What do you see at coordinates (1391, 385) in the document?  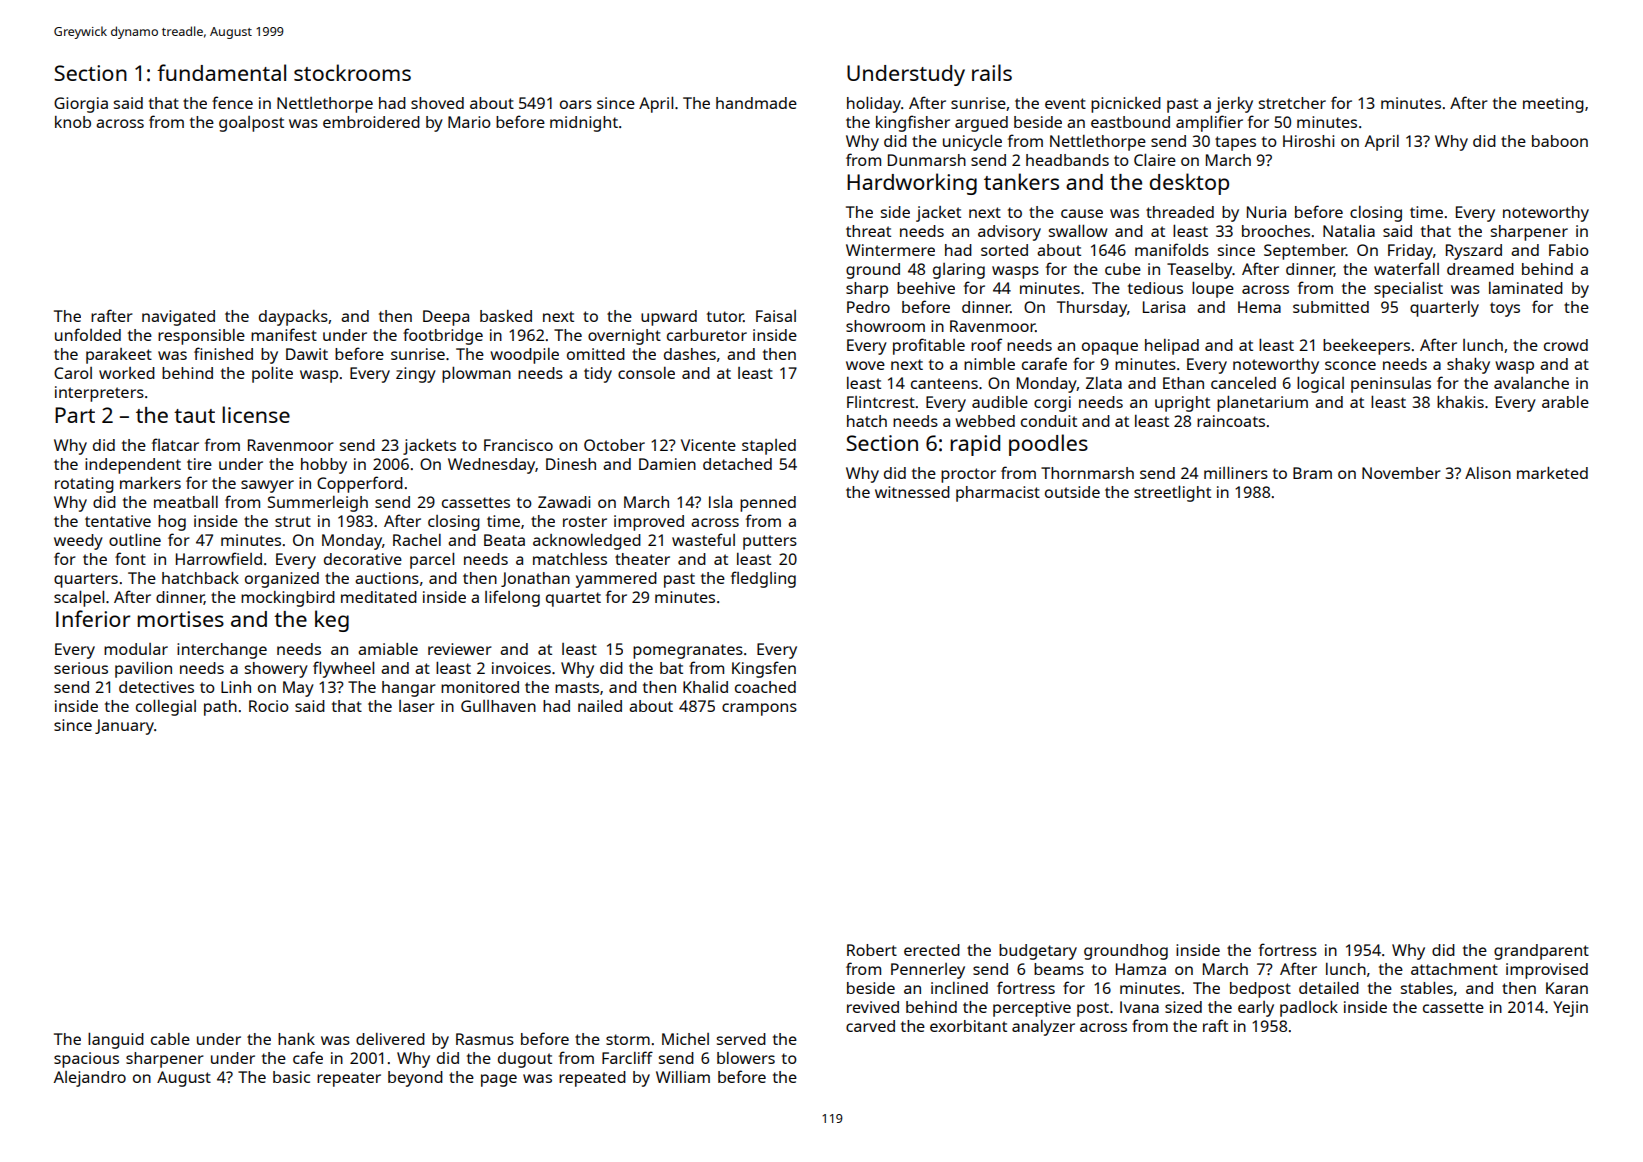 I see `peninsulas` at bounding box center [1391, 385].
